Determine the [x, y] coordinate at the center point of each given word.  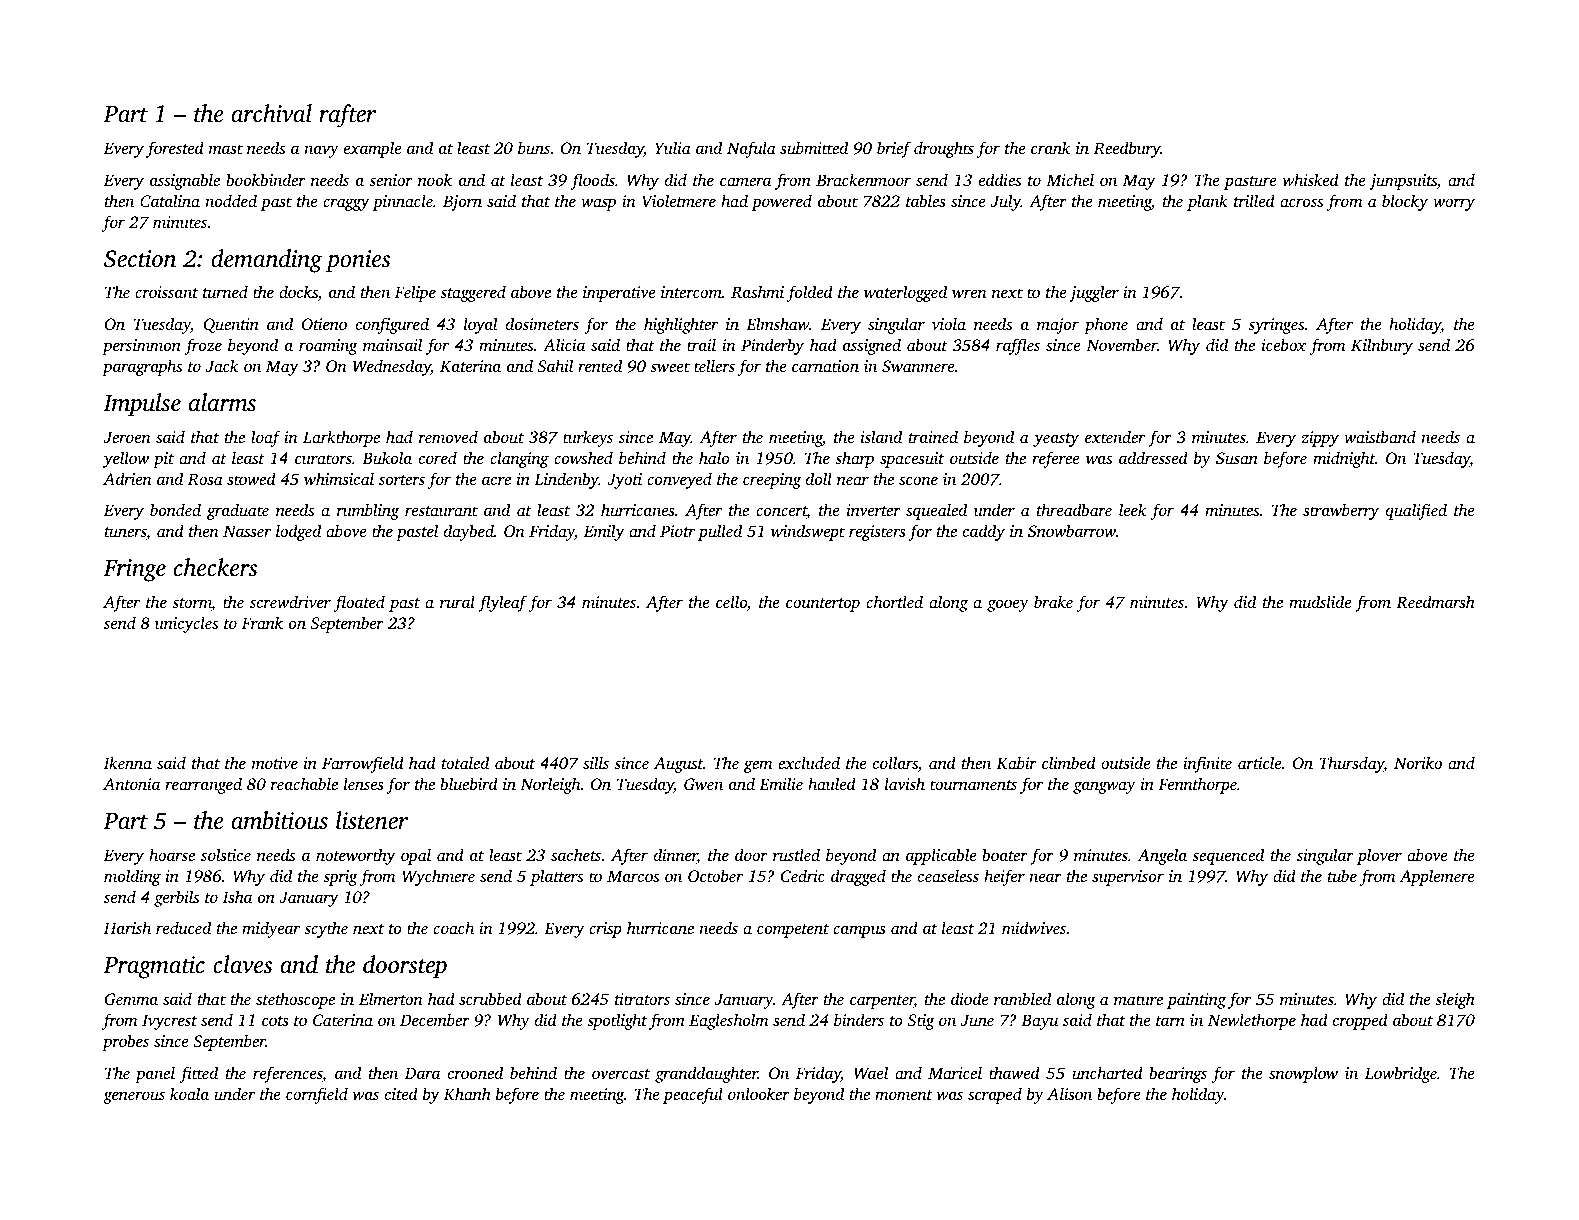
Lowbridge [1401, 1074]
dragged [858, 877]
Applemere [1437, 877]
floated [359, 603]
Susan [1237, 458]
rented [600, 365]
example [373, 149]
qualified [1416, 511]
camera [745, 181]
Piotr [677, 531]
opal [416, 856]
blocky [1405, 202]
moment [904, 1095]
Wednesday [392, 367]
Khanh [467, 1094]
